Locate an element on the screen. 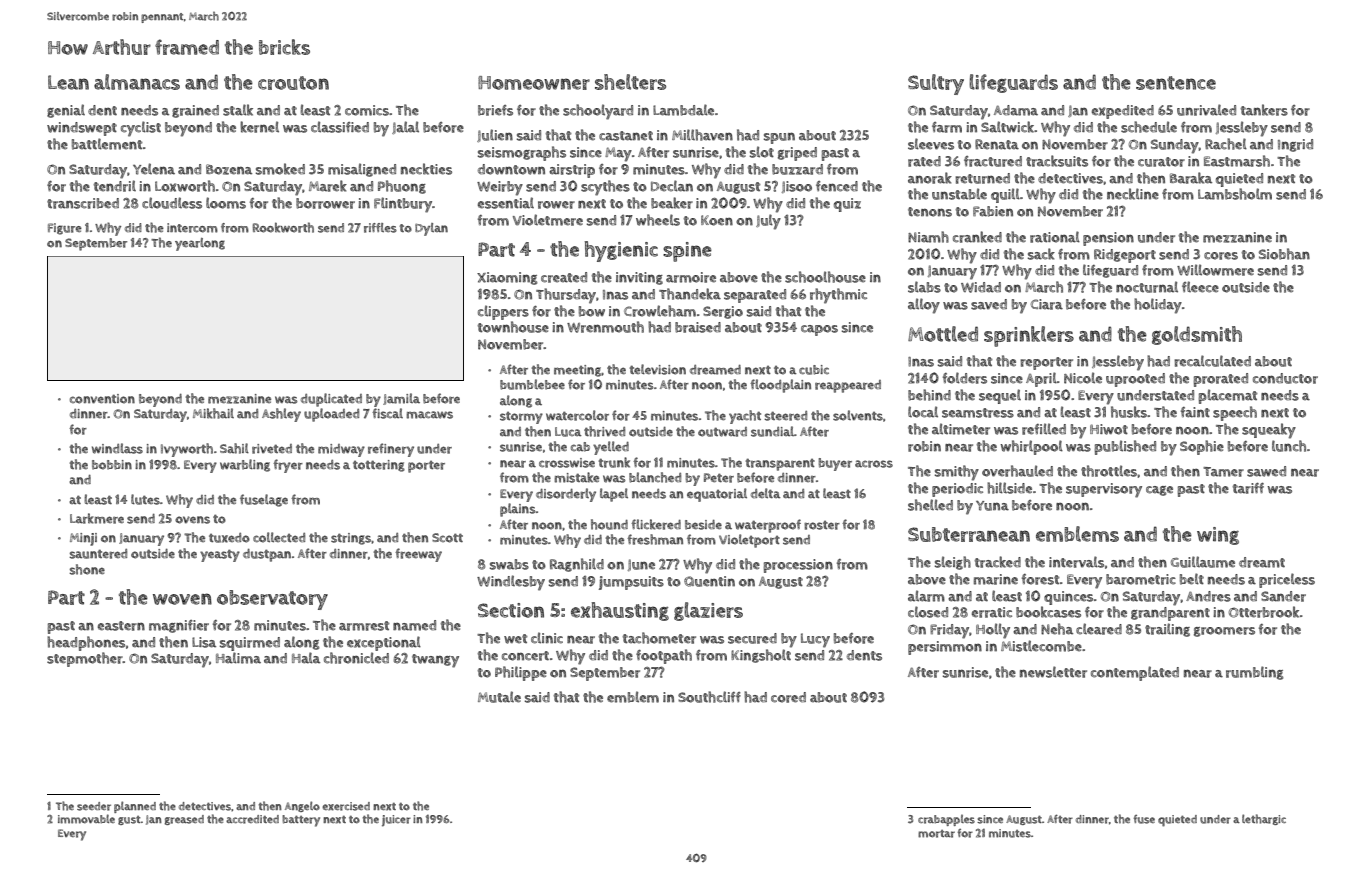 This screenshot has height=887, width=1372. Xiaoming is located at coordinates (507, 278).
